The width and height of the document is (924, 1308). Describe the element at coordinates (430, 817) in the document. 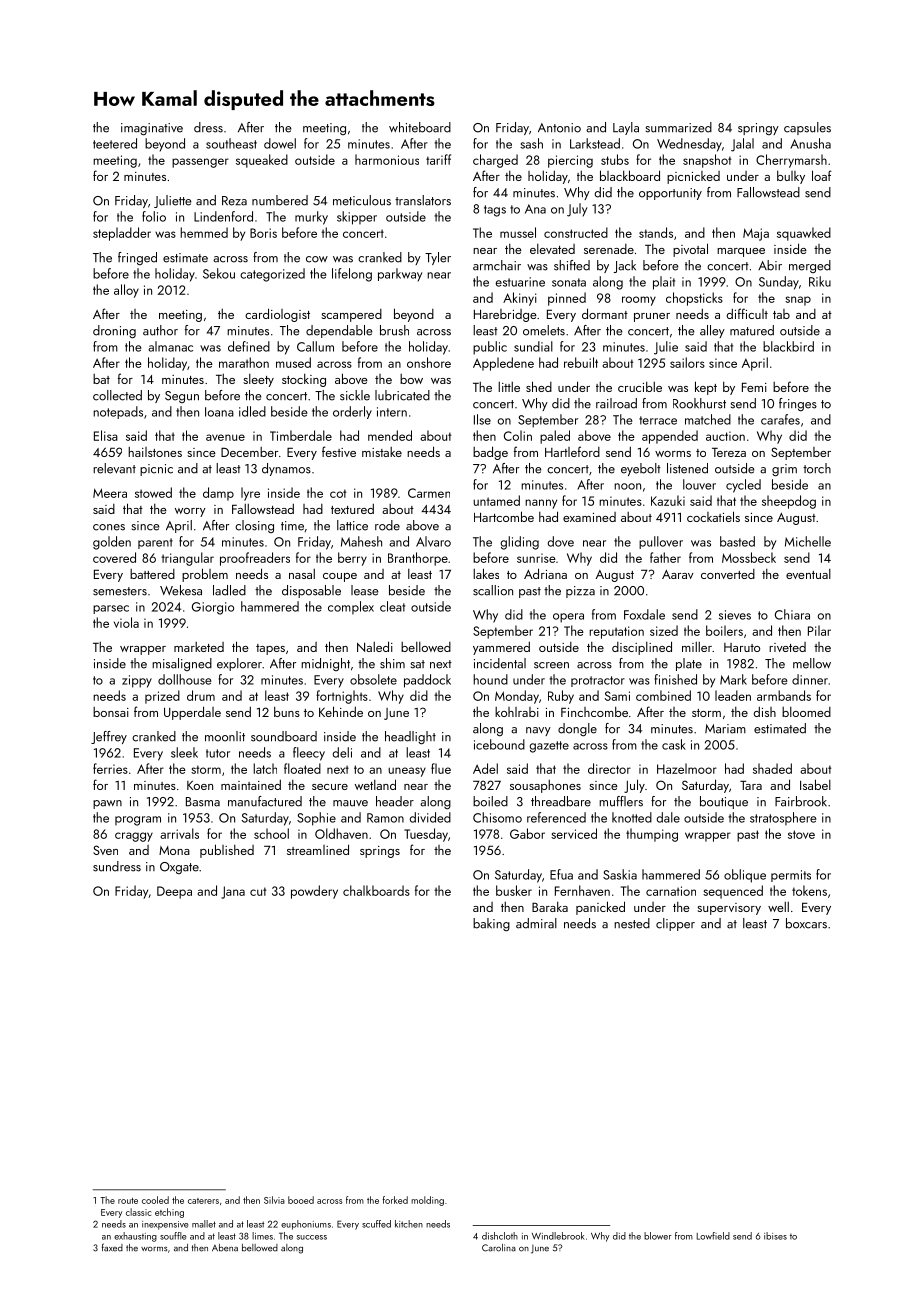

I see `divided` at that location.
